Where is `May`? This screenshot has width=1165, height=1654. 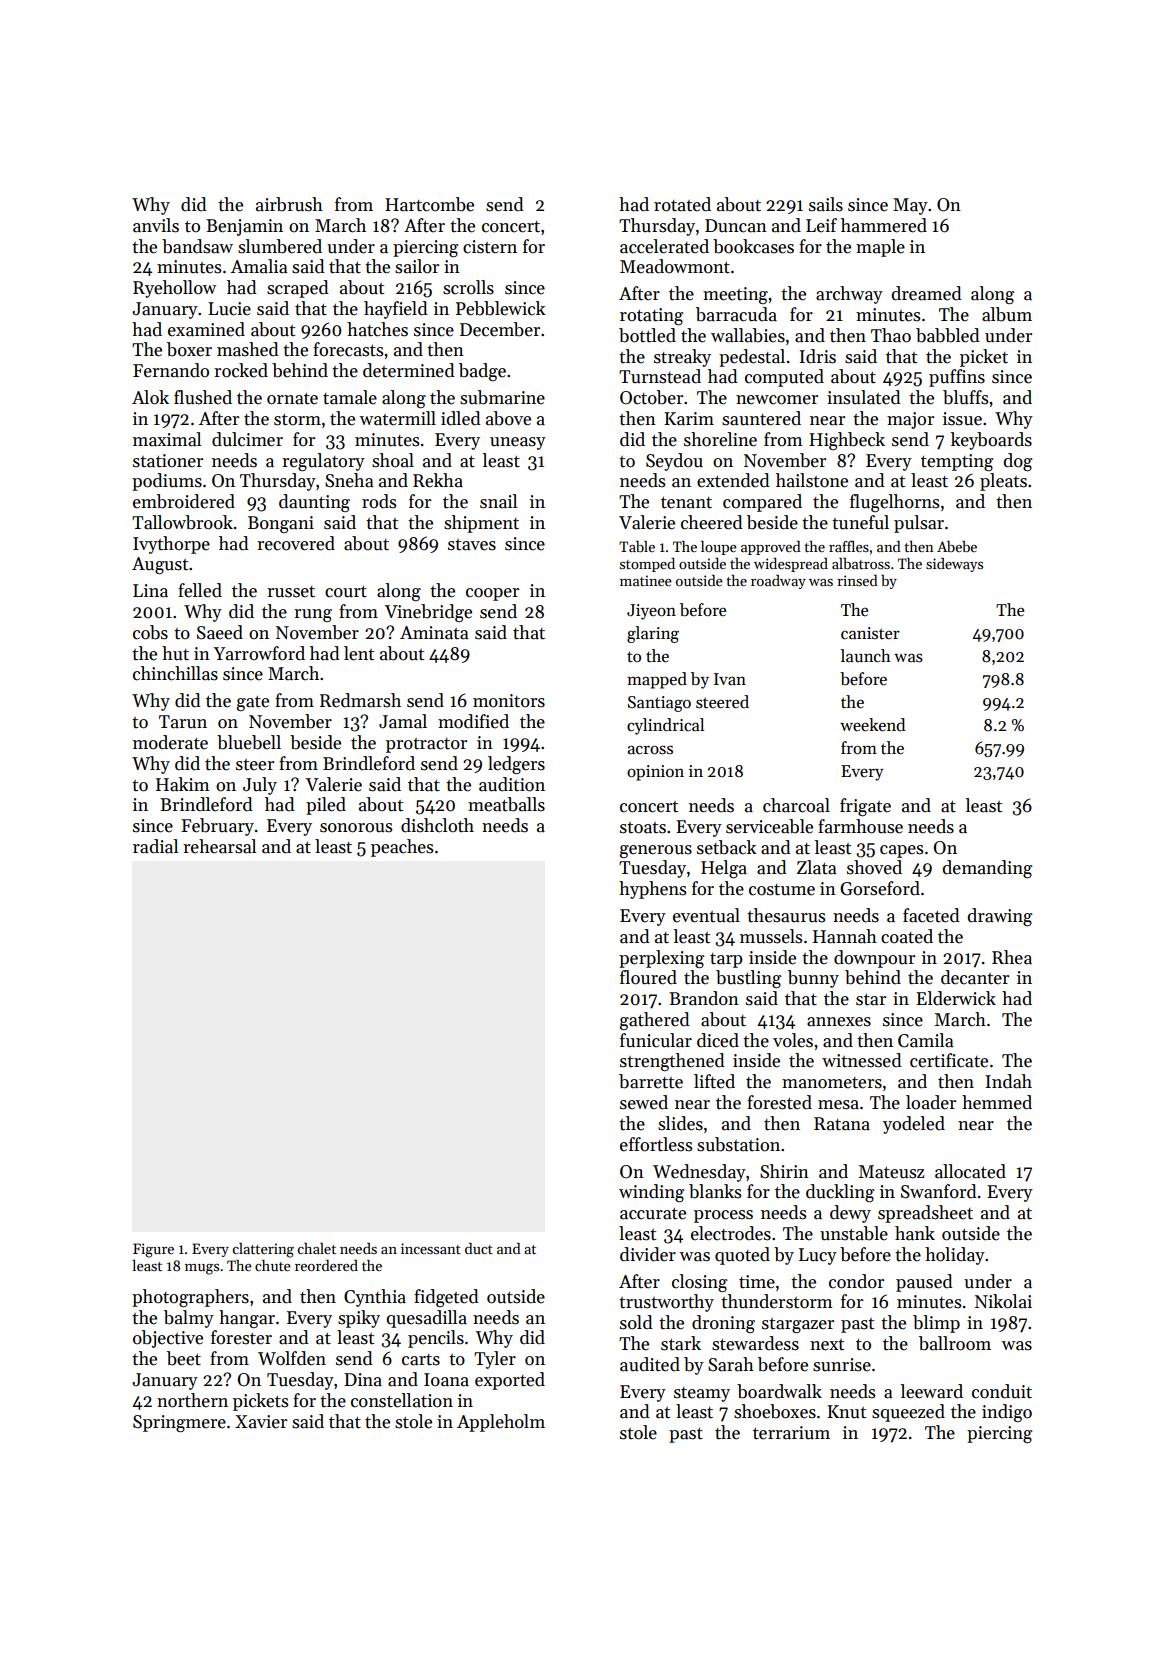
May is located at coordinates (910, 206).
